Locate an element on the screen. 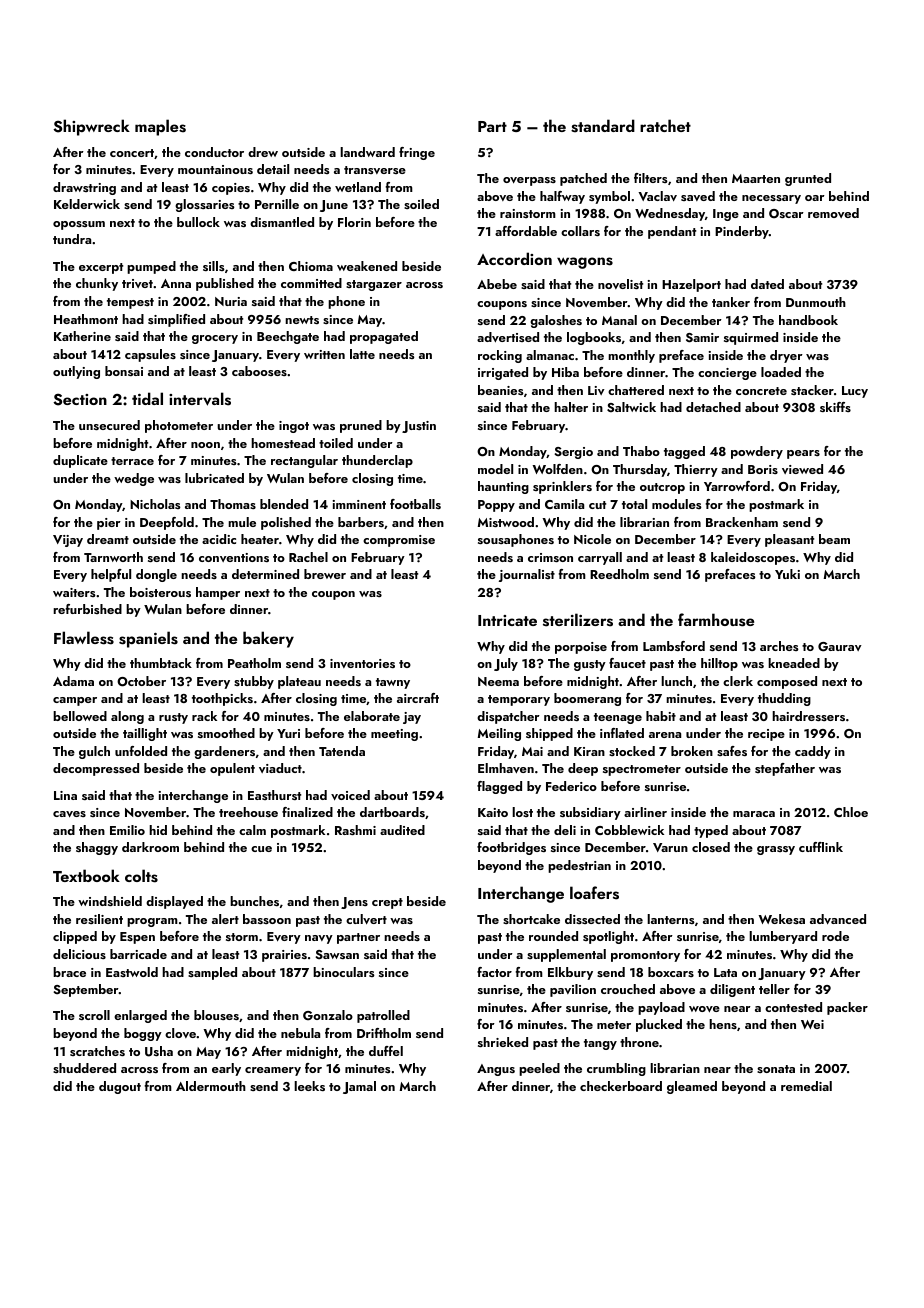  dugout is located at coordinates (120, 1087).
